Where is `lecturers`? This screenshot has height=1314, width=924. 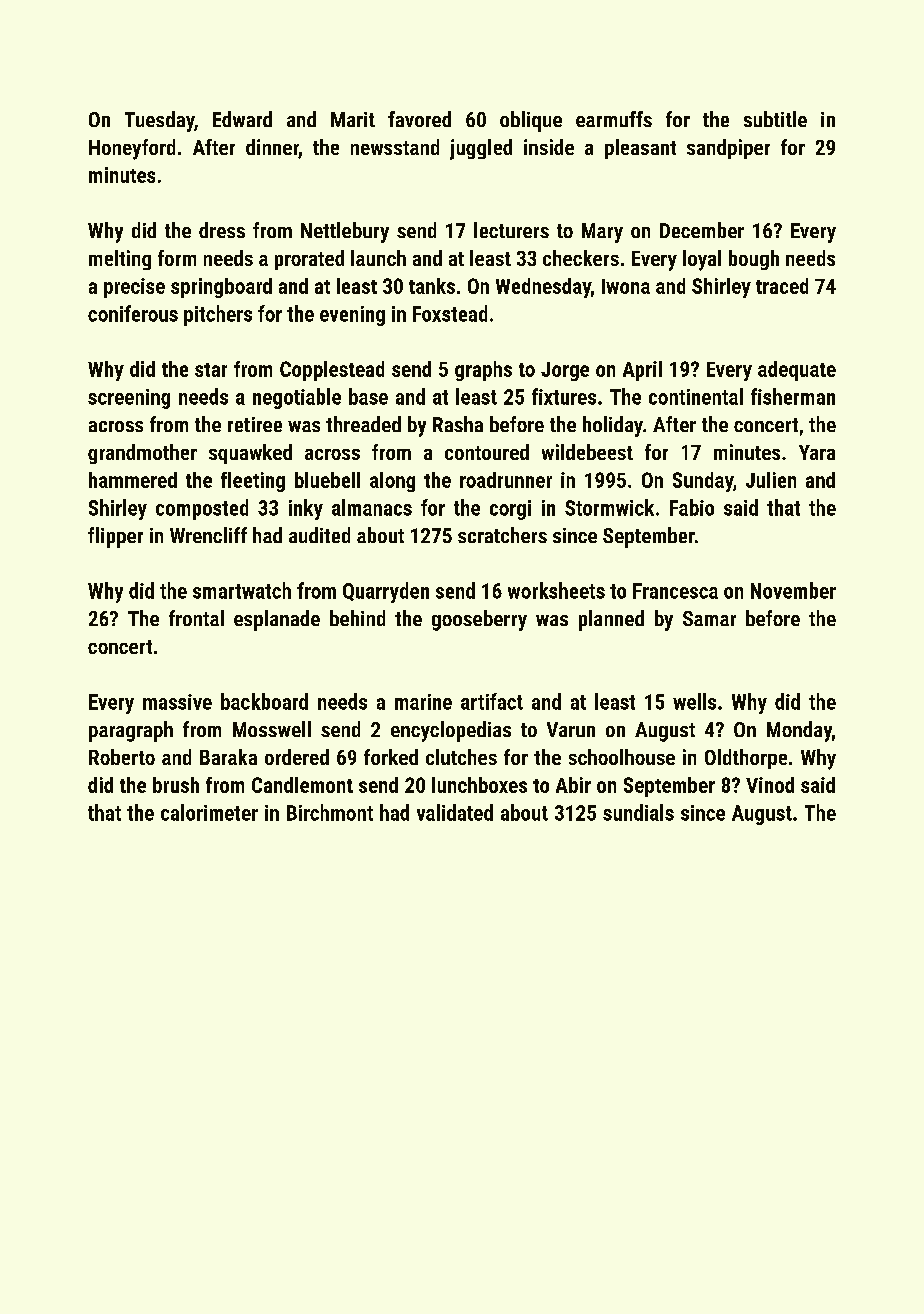
lecturers is located at coordinates (511, 230).
